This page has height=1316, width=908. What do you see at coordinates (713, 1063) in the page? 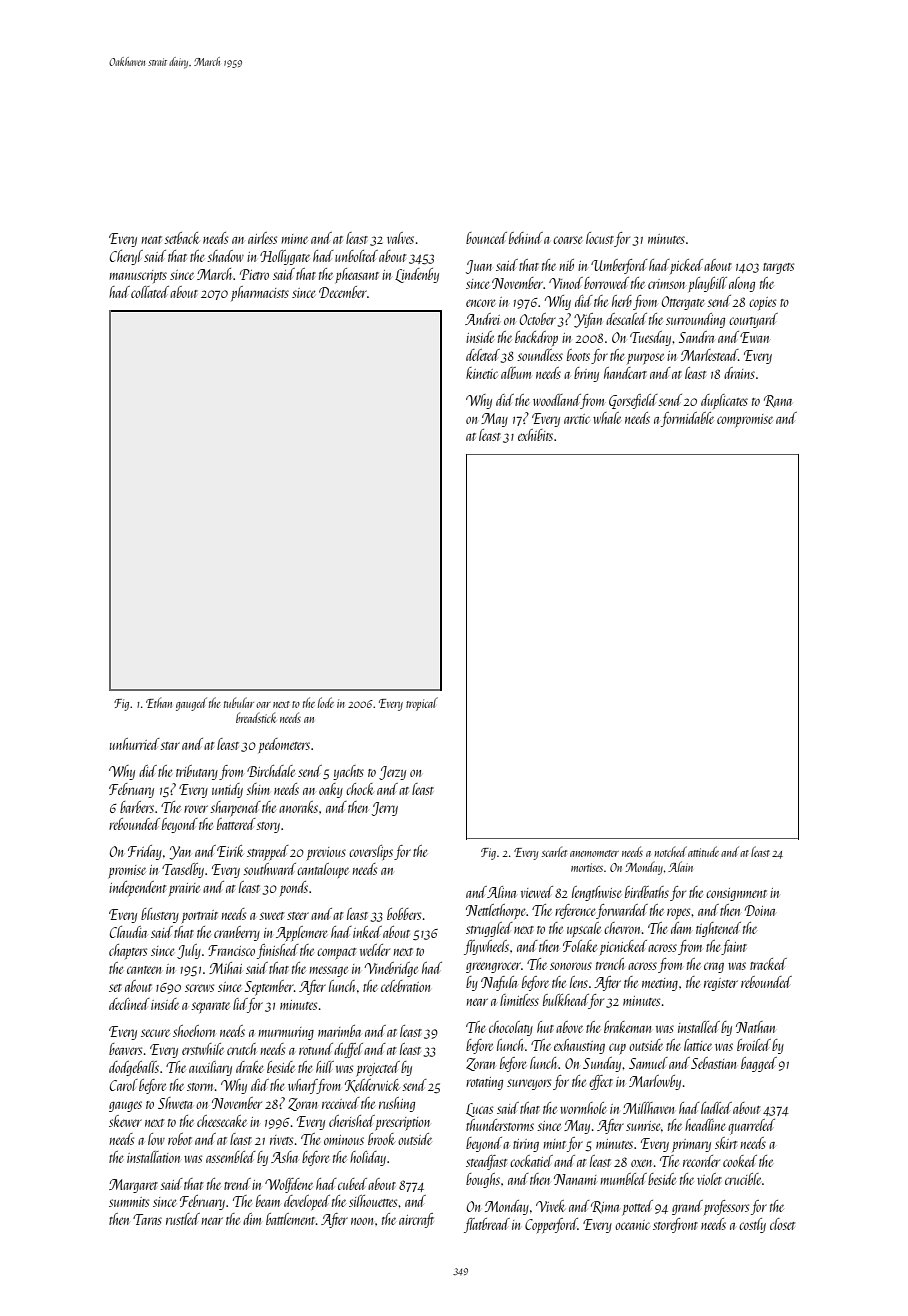
I see `Sebastian` at bounding box center [713, 1063].
